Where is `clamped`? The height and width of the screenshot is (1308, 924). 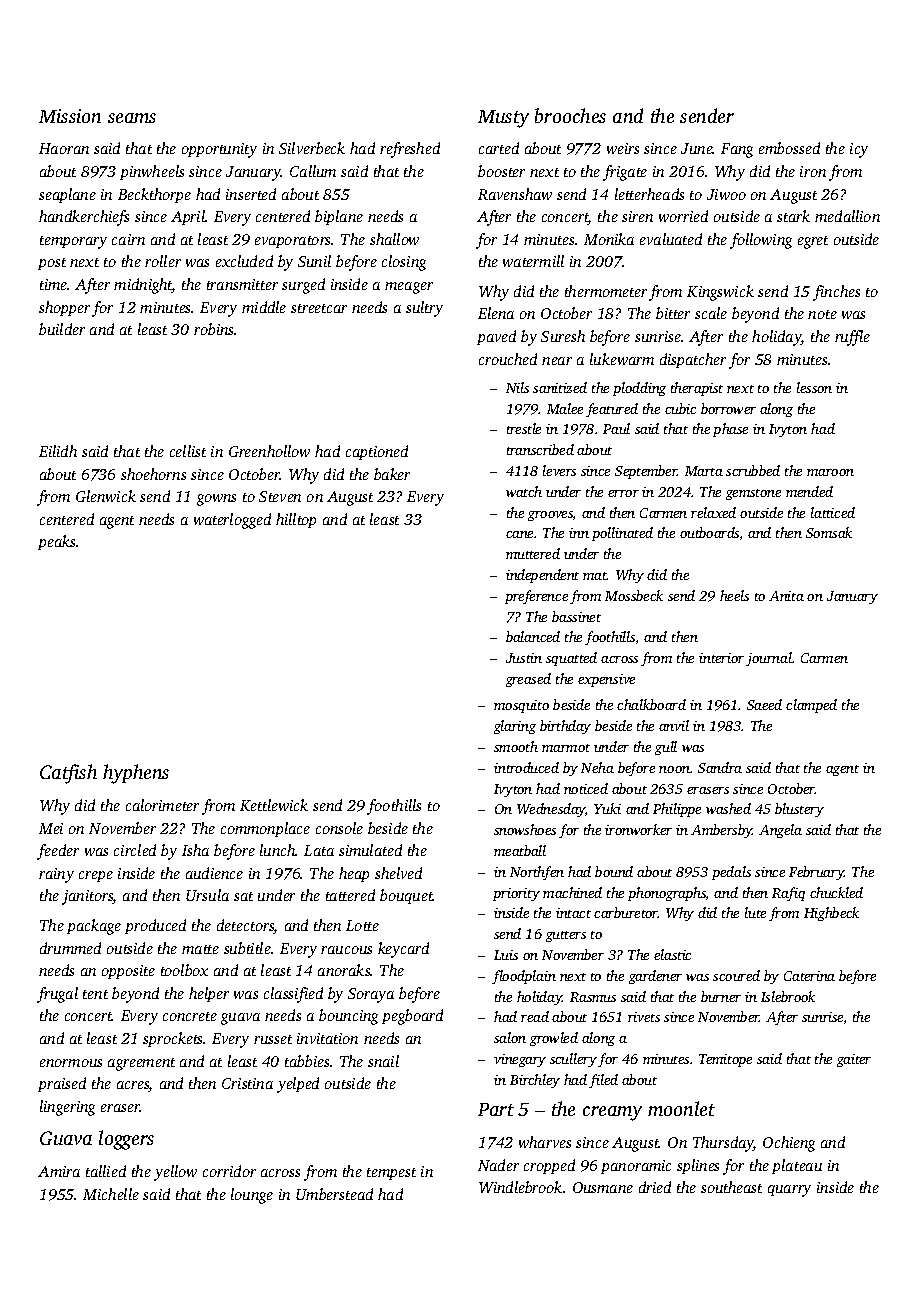
clamped is located at coordinates (811, 706).
